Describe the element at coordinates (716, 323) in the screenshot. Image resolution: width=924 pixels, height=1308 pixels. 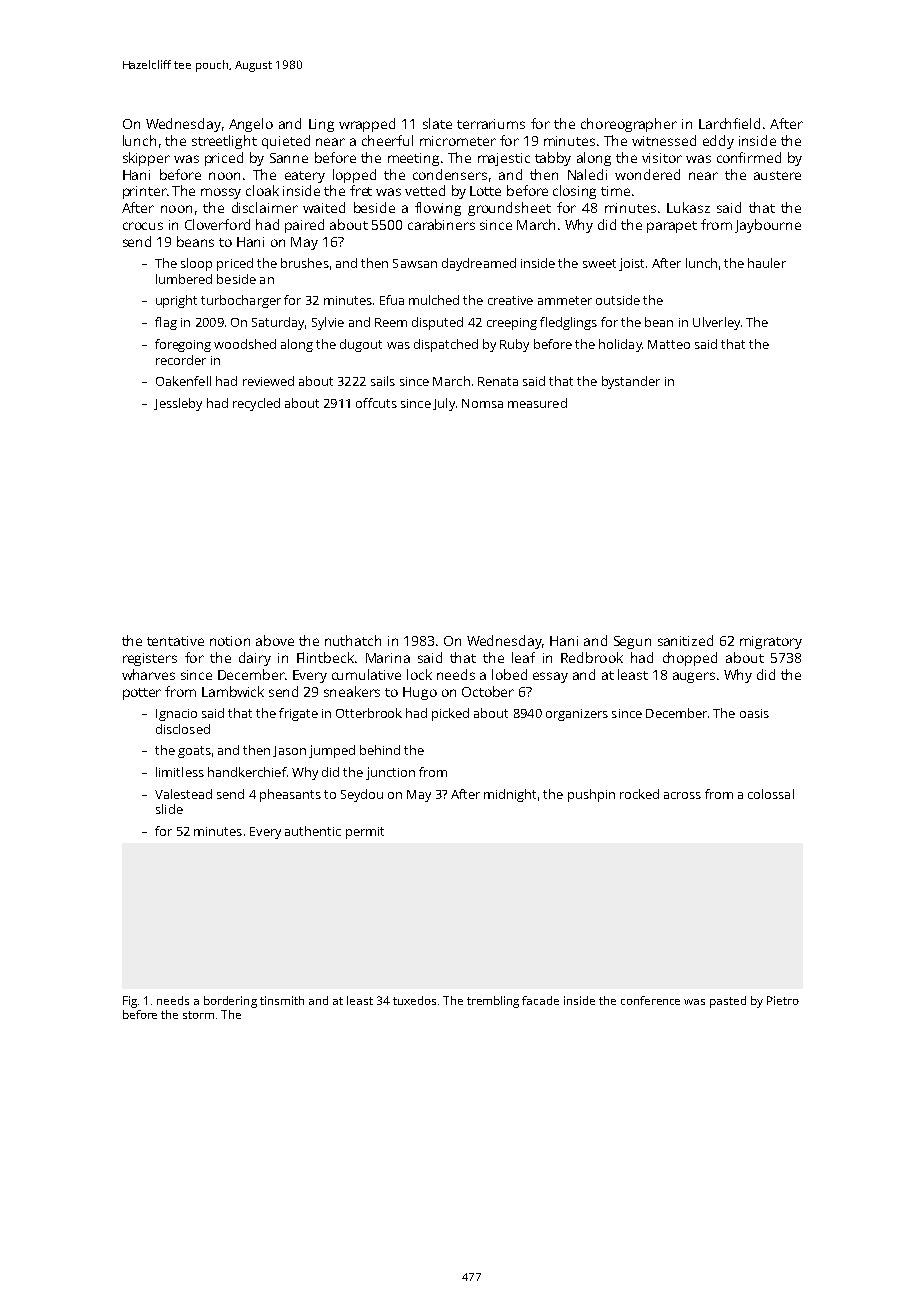
I see `Ulverley` at that location.
